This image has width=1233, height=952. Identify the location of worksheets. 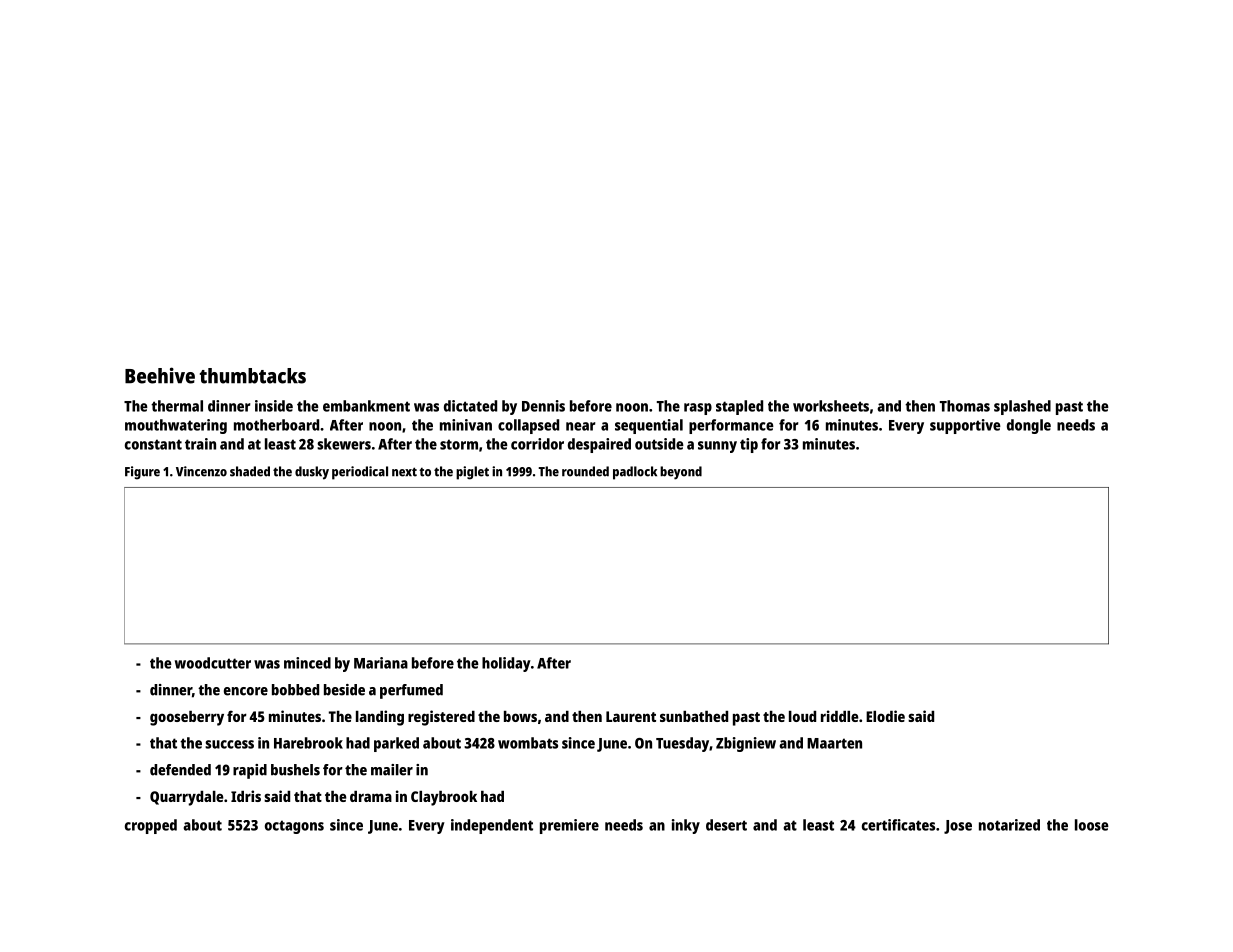
(831, 406).
